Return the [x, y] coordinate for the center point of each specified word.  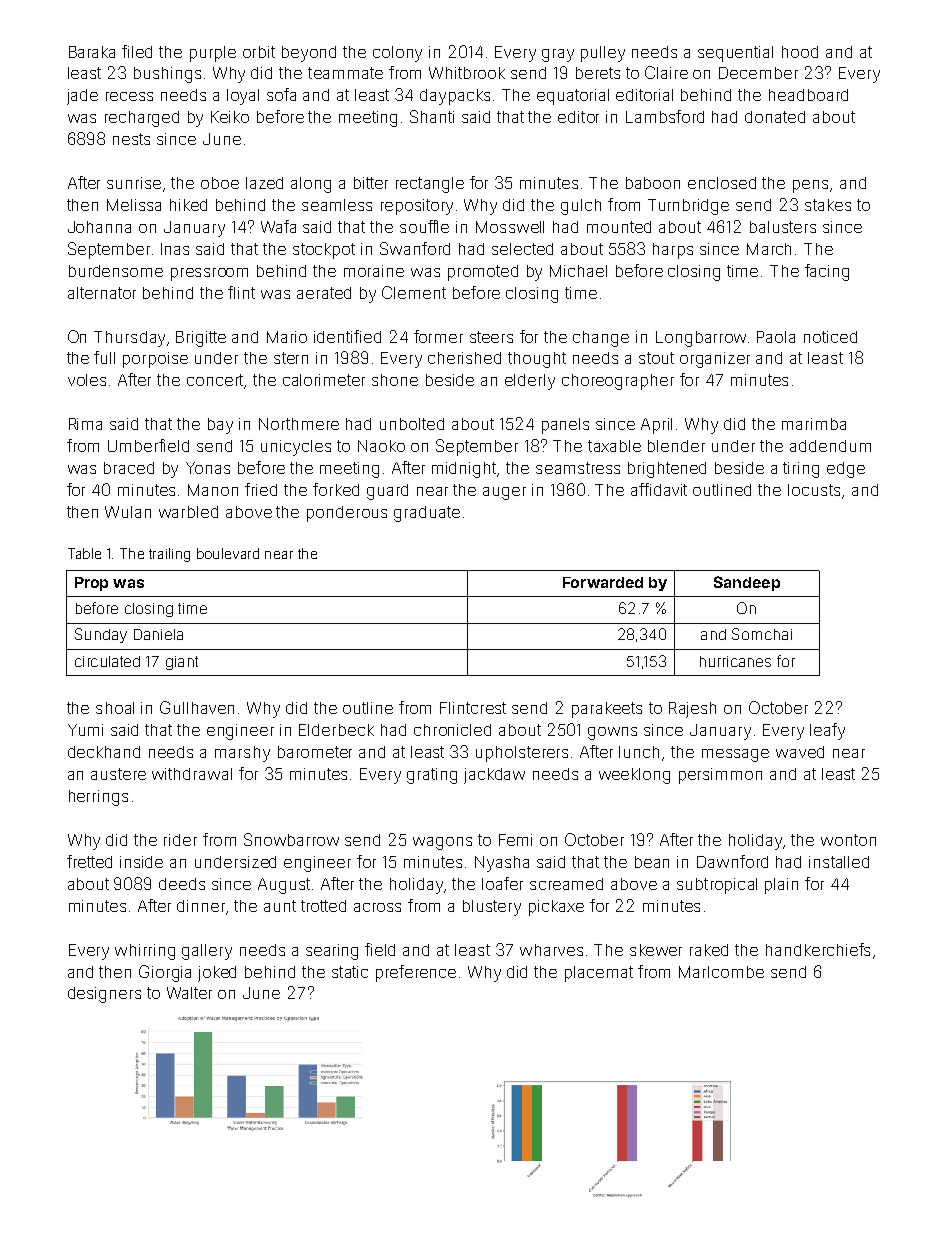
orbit [259, 52]
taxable [614, 446]
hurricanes [735, 661]
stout [656, 358]
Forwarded [603, 582]
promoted [483, 273]
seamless [337, 205]
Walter [189, 993]
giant [182, 663]
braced [129, 468]
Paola [776, 337]
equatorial [573, 97]
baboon [653, 183]
